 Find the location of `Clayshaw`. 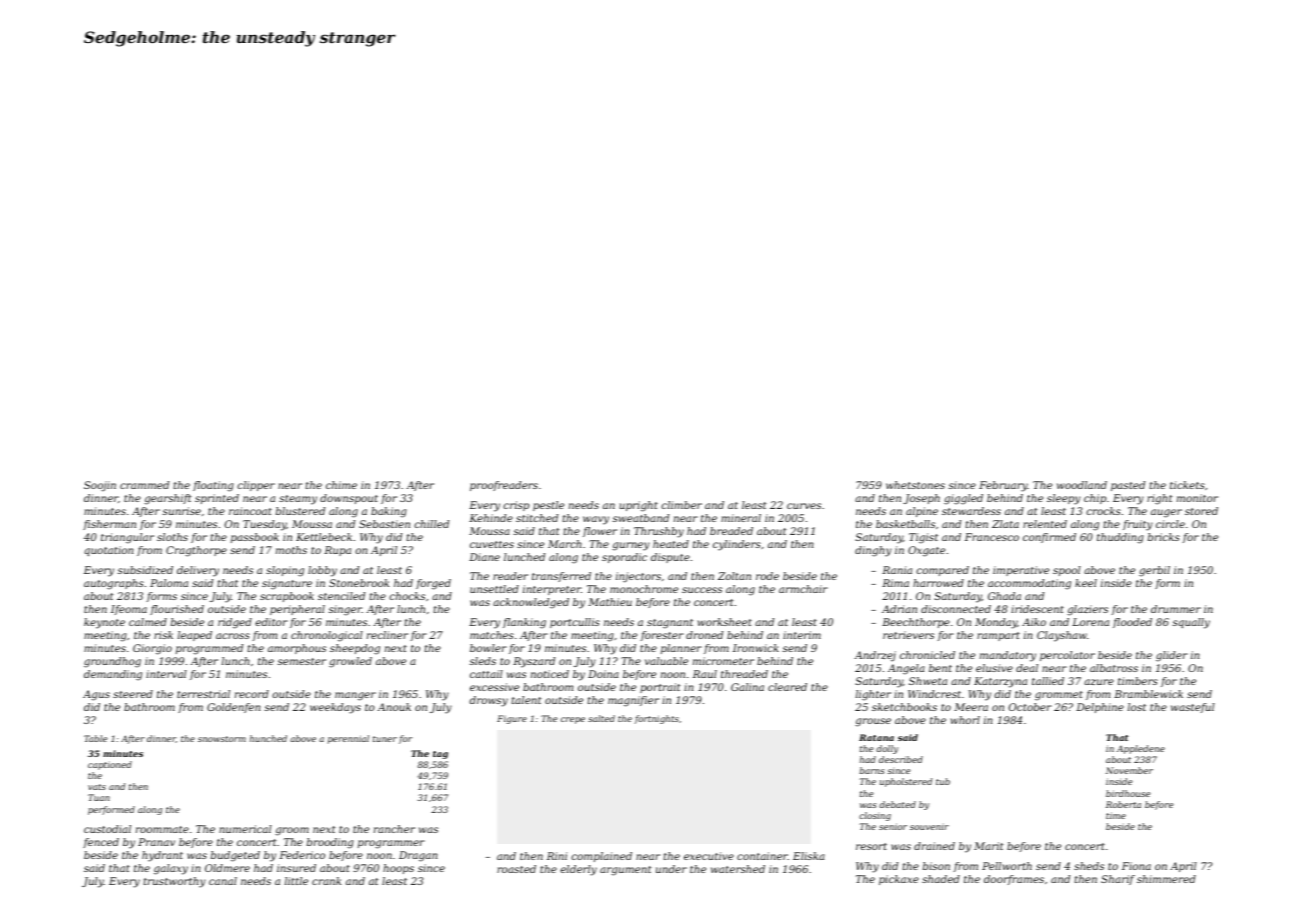

Clayshaw is located at coordinates (1062, 636).
